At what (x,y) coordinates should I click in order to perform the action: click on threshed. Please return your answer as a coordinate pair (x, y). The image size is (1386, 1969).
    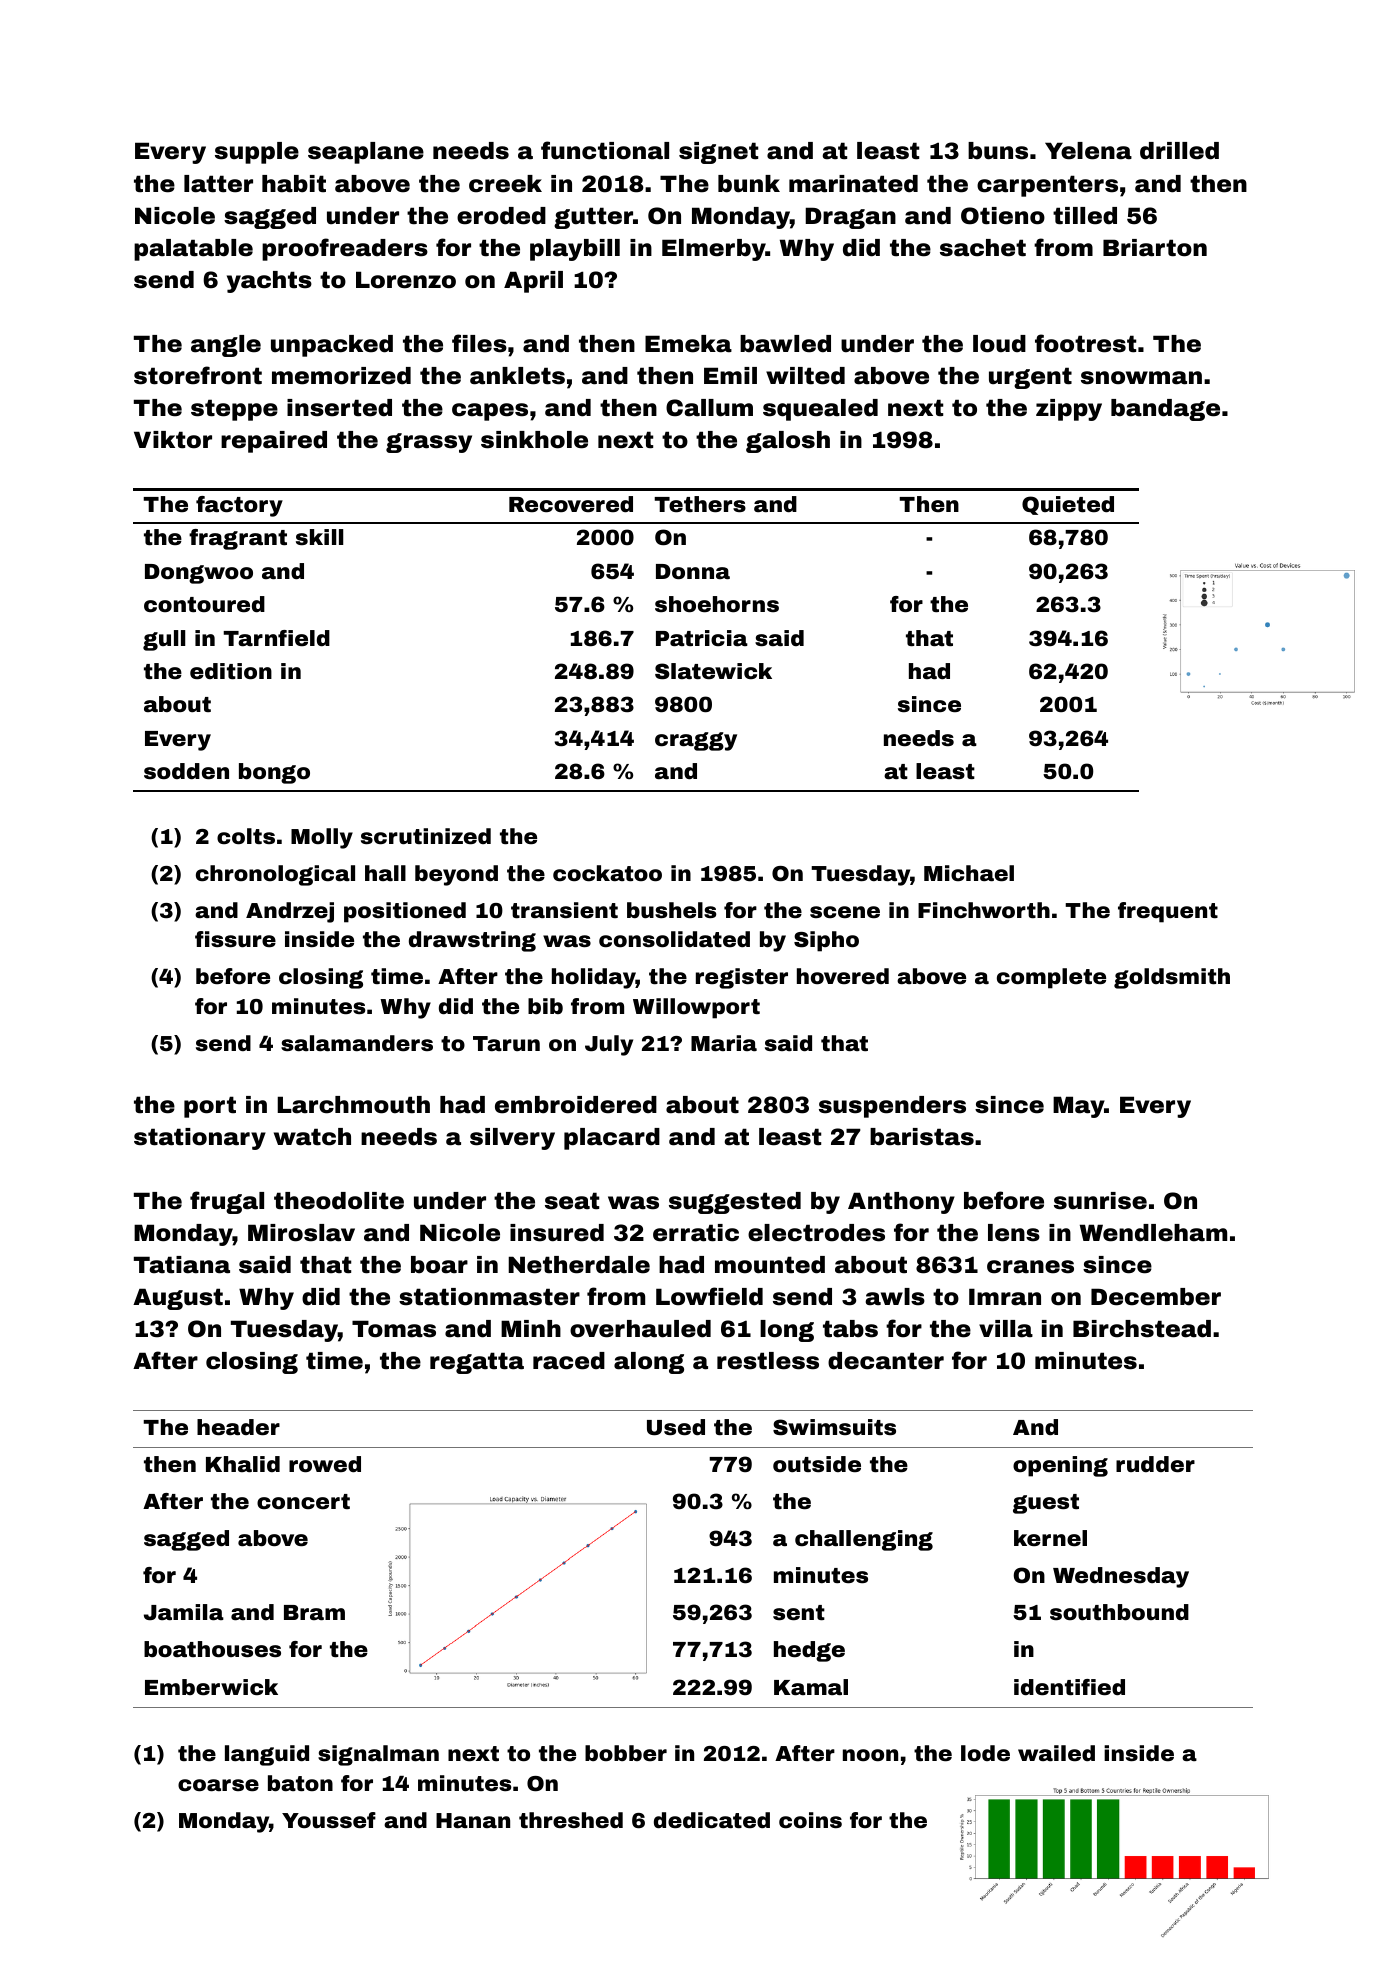
    Looking at the image, I should click on (571, 1820).
